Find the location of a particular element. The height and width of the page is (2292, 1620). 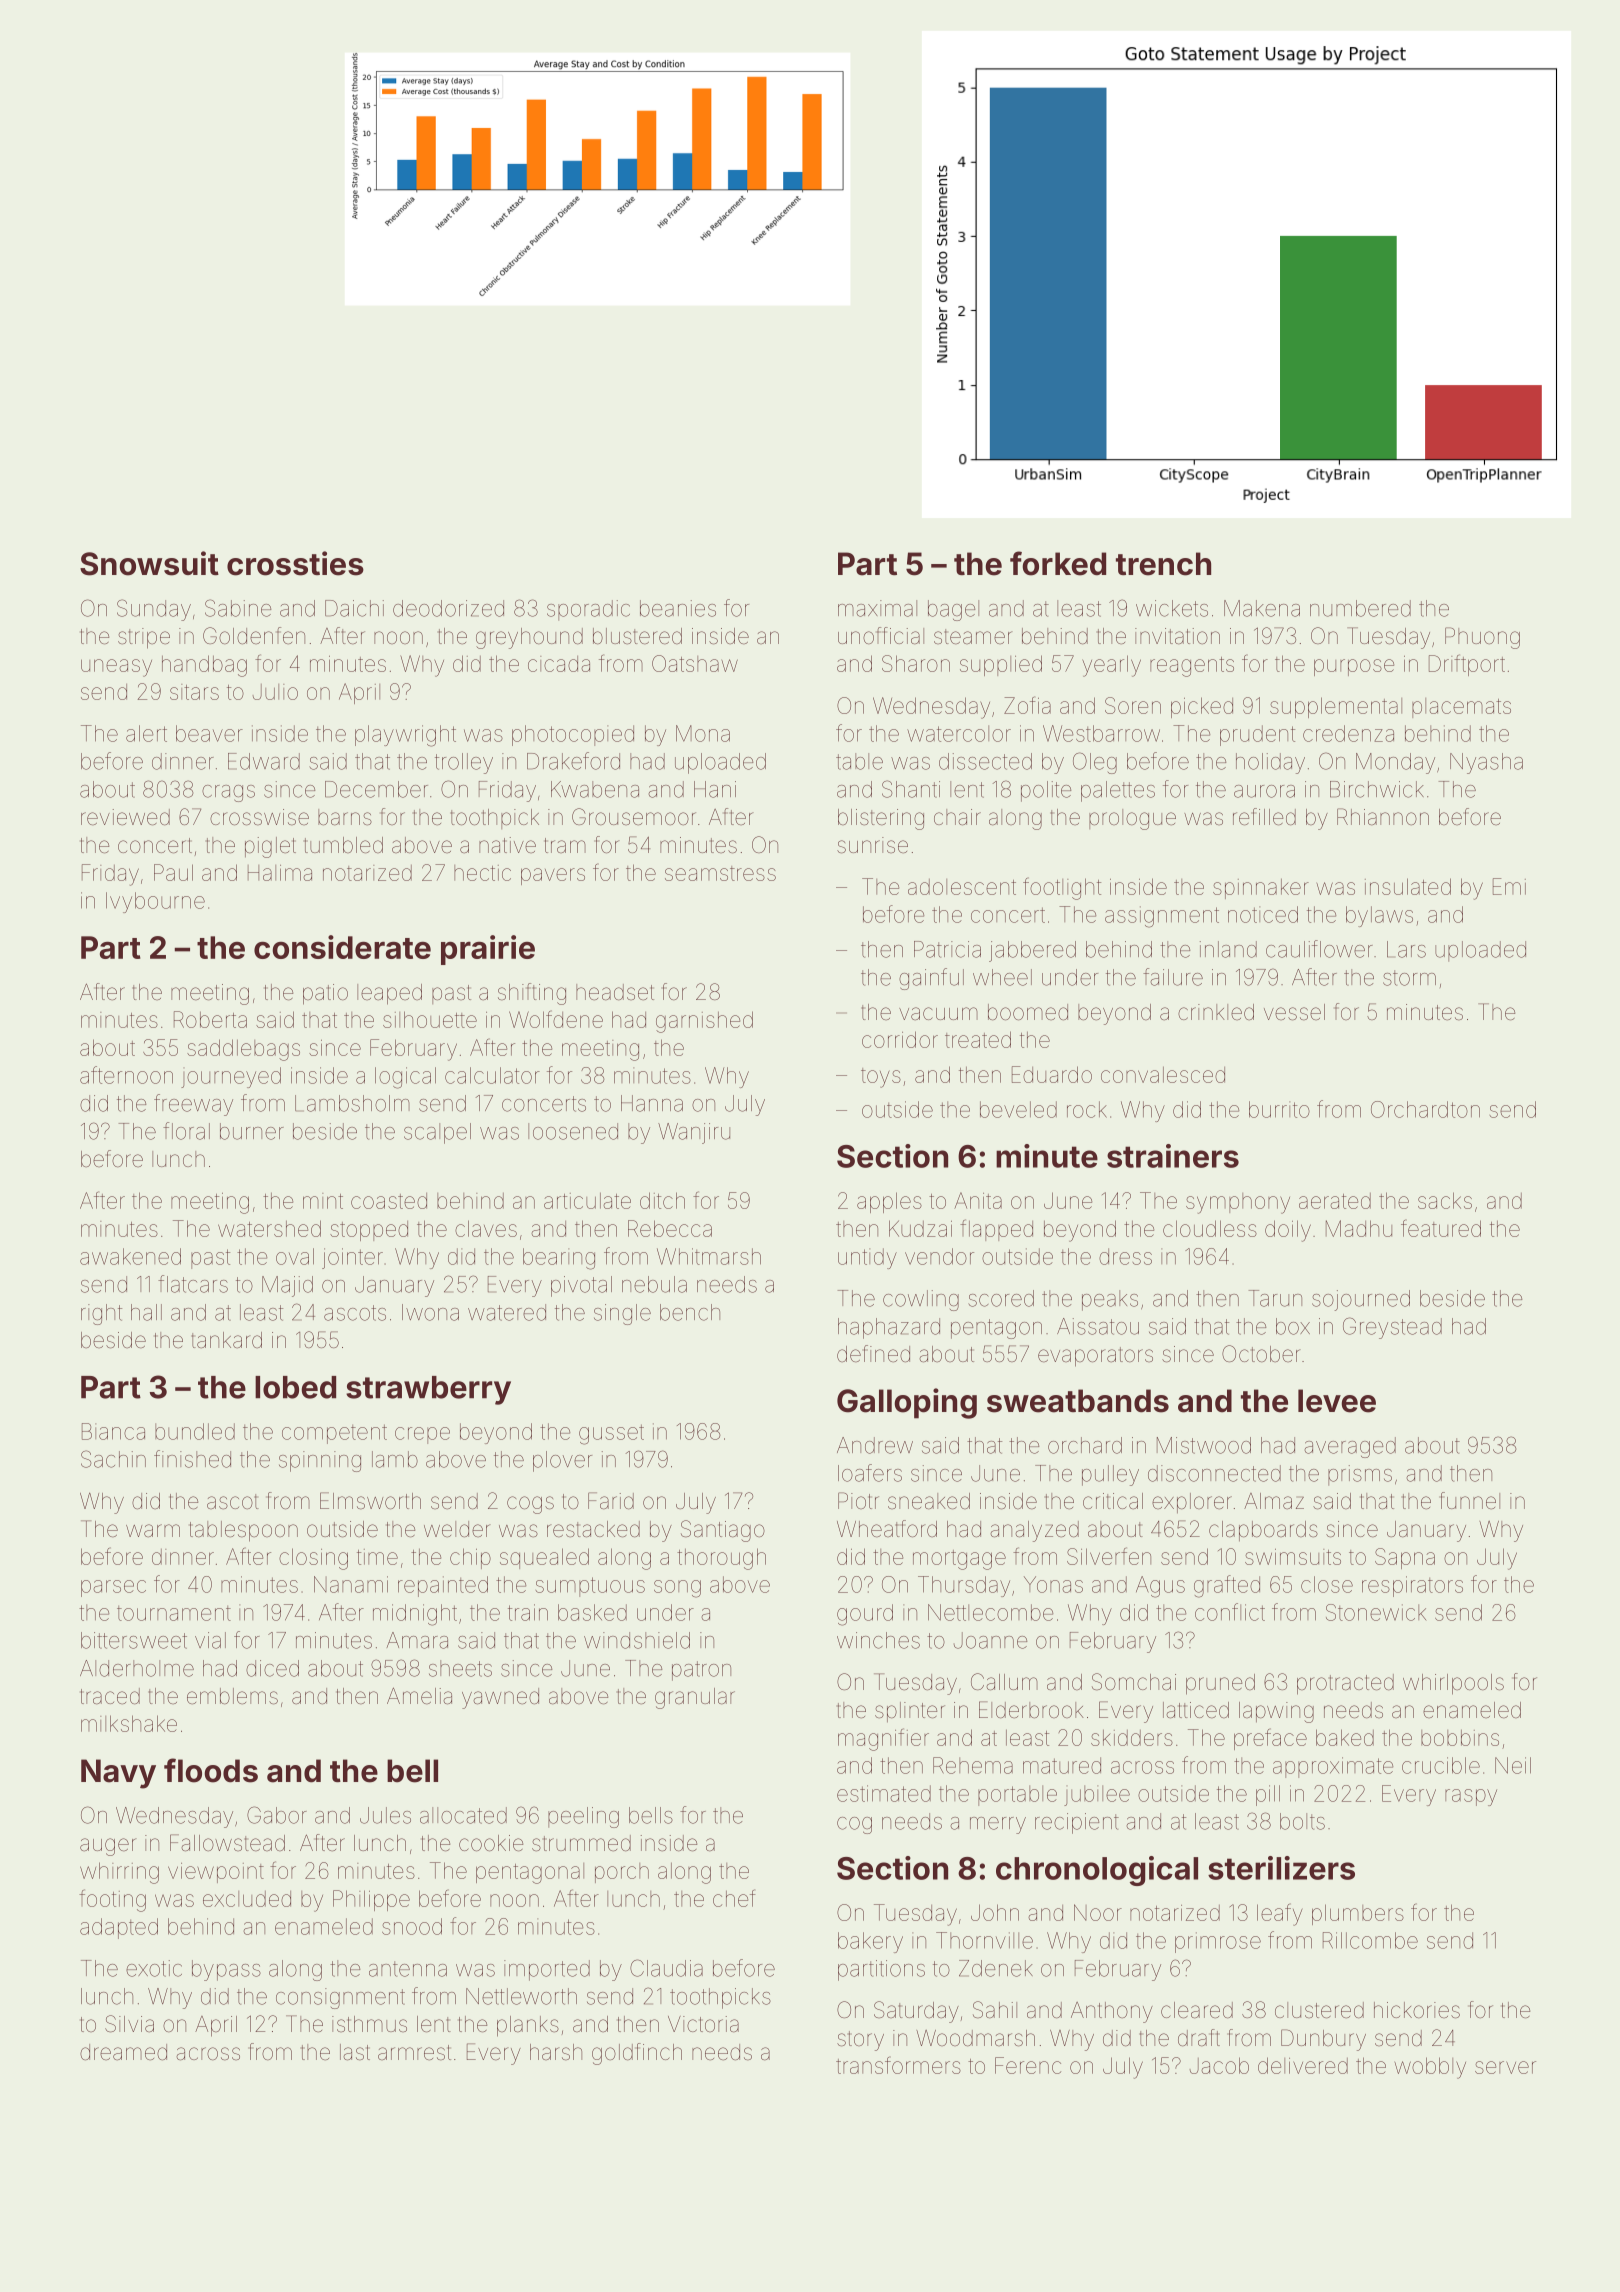

Thornville is located at coordinates (984, 1940).
